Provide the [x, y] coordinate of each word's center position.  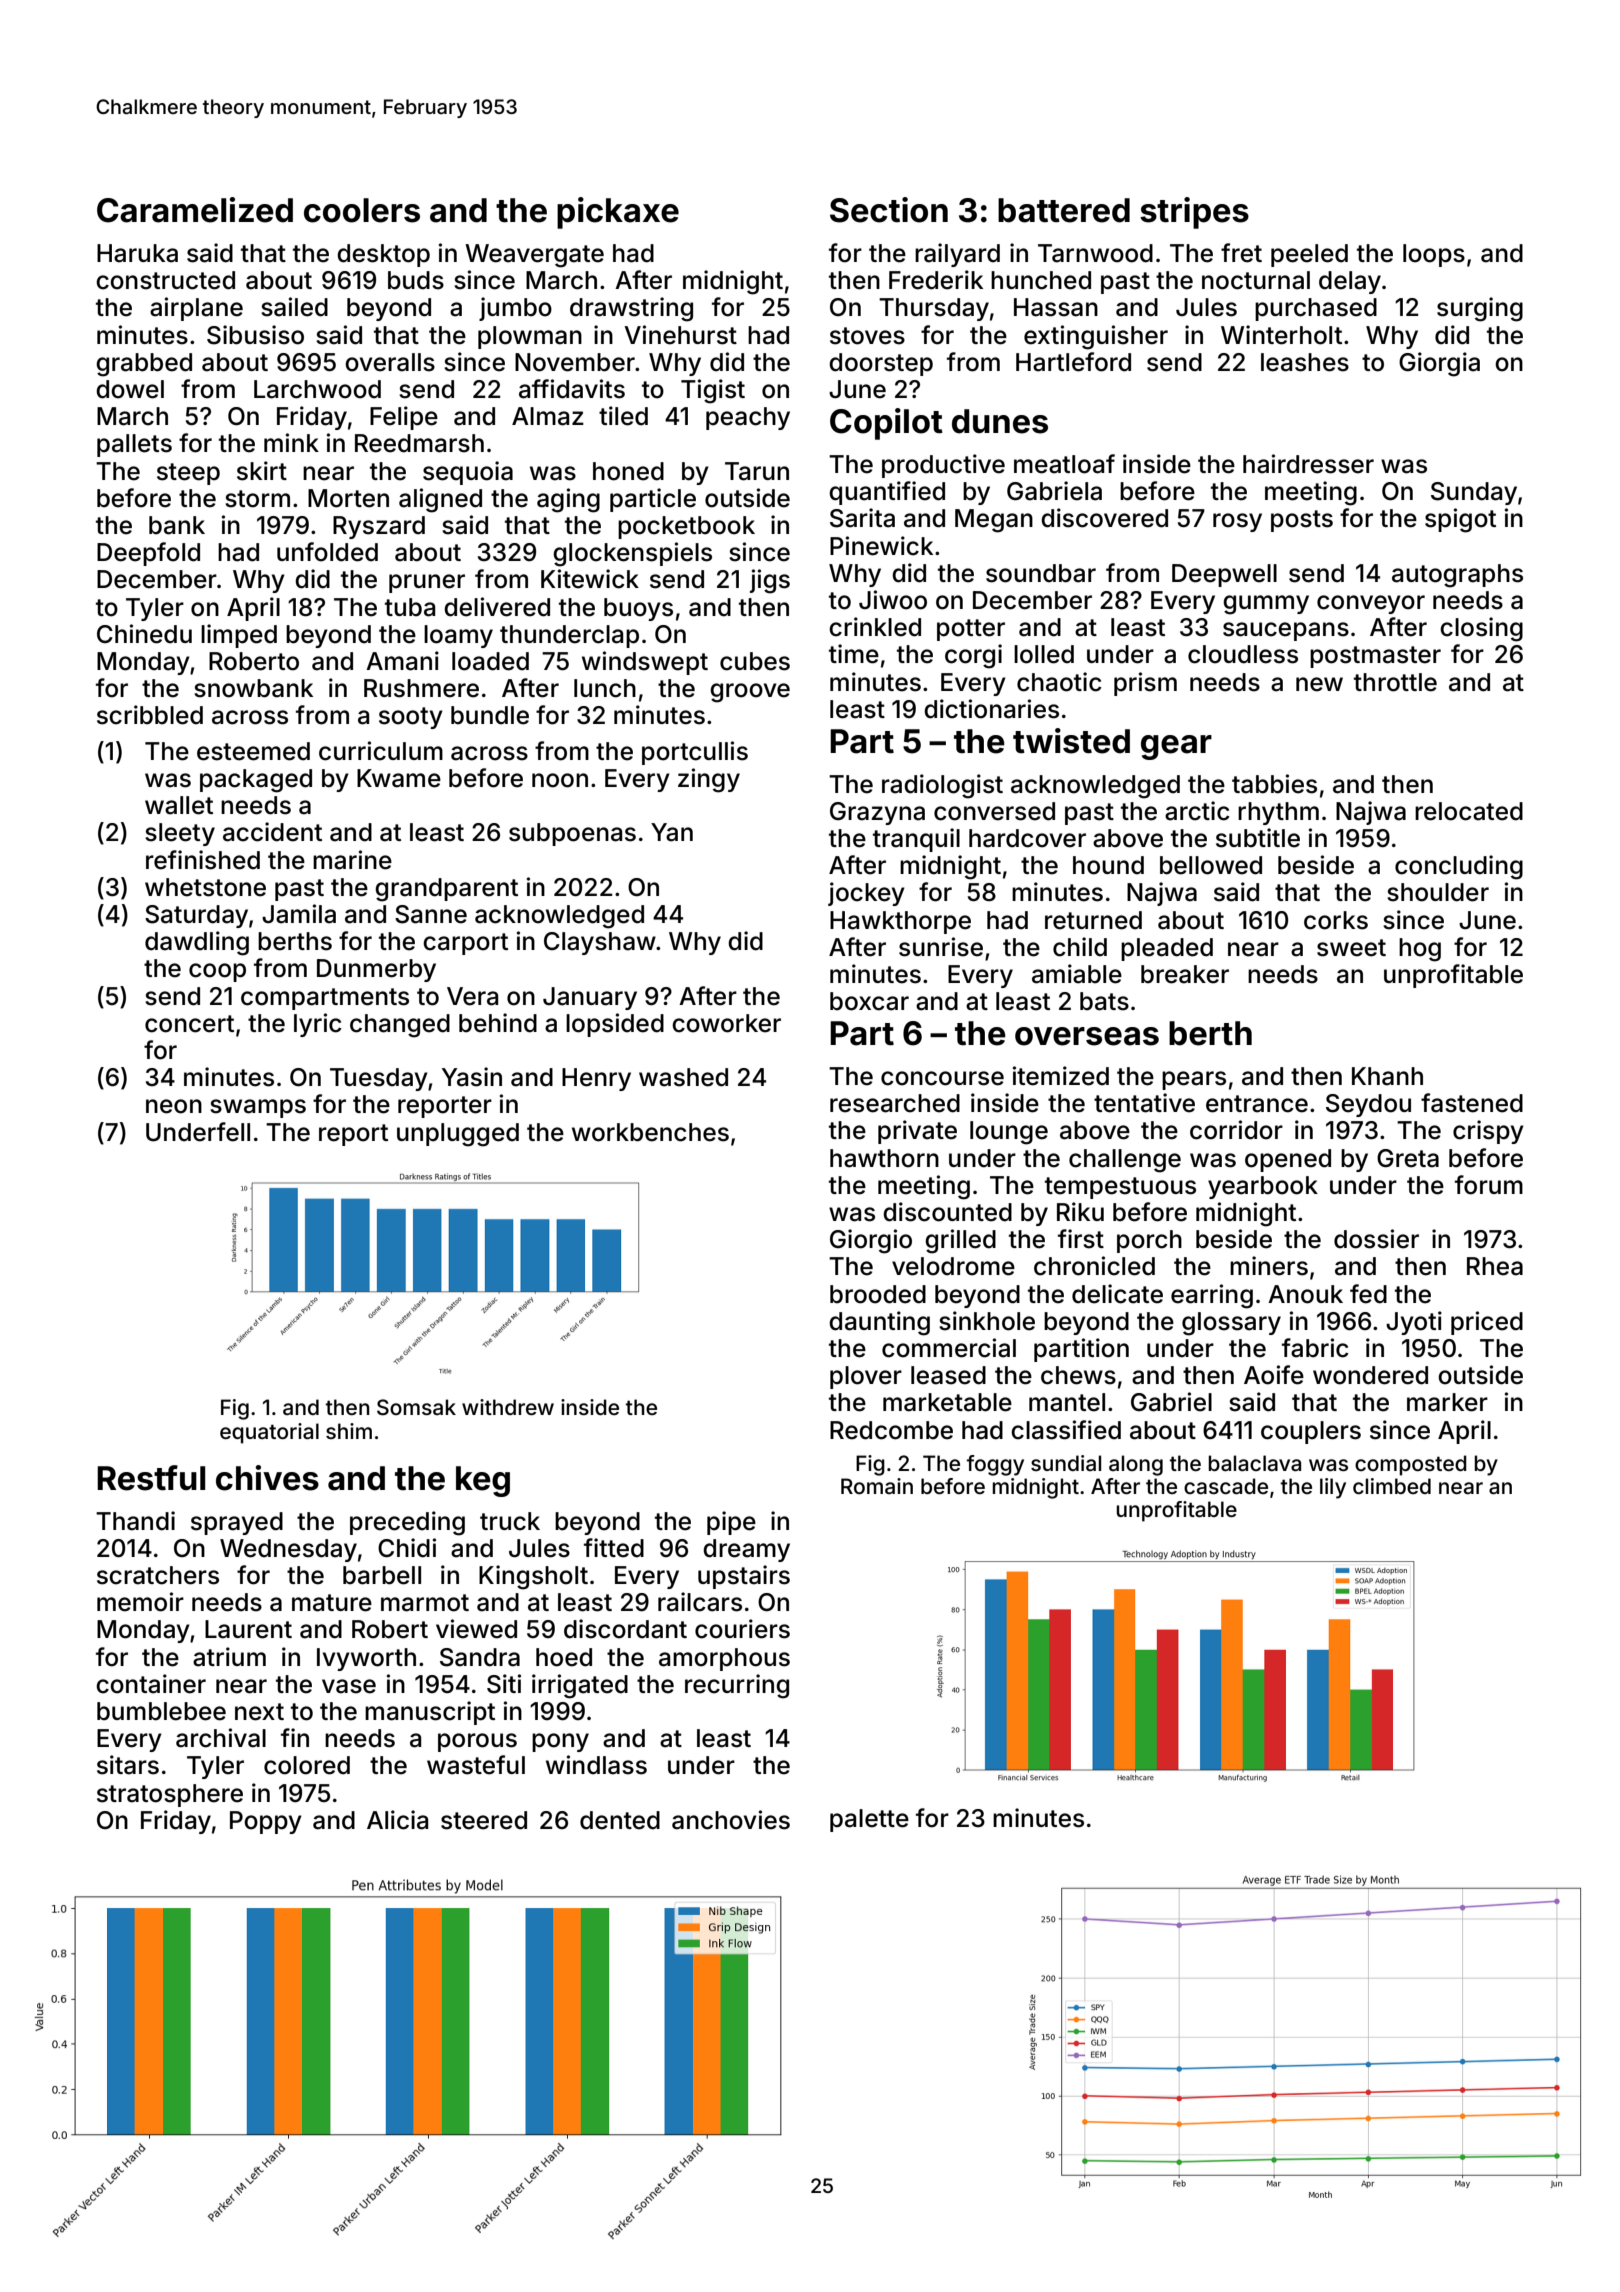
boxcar [869, 1001]
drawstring [631, 309]
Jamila [299, 914]
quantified [887, 493]
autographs [1457, 576]
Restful [151, 1478]
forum [1489, 1185]
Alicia [397, 1820]
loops [1434, 255]
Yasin [472, 1077]
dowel [130, 389]
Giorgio [871, 1241]
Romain [877, 1486]
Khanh [1387, 1076]
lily [1333, 1488]
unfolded [327, 552]
